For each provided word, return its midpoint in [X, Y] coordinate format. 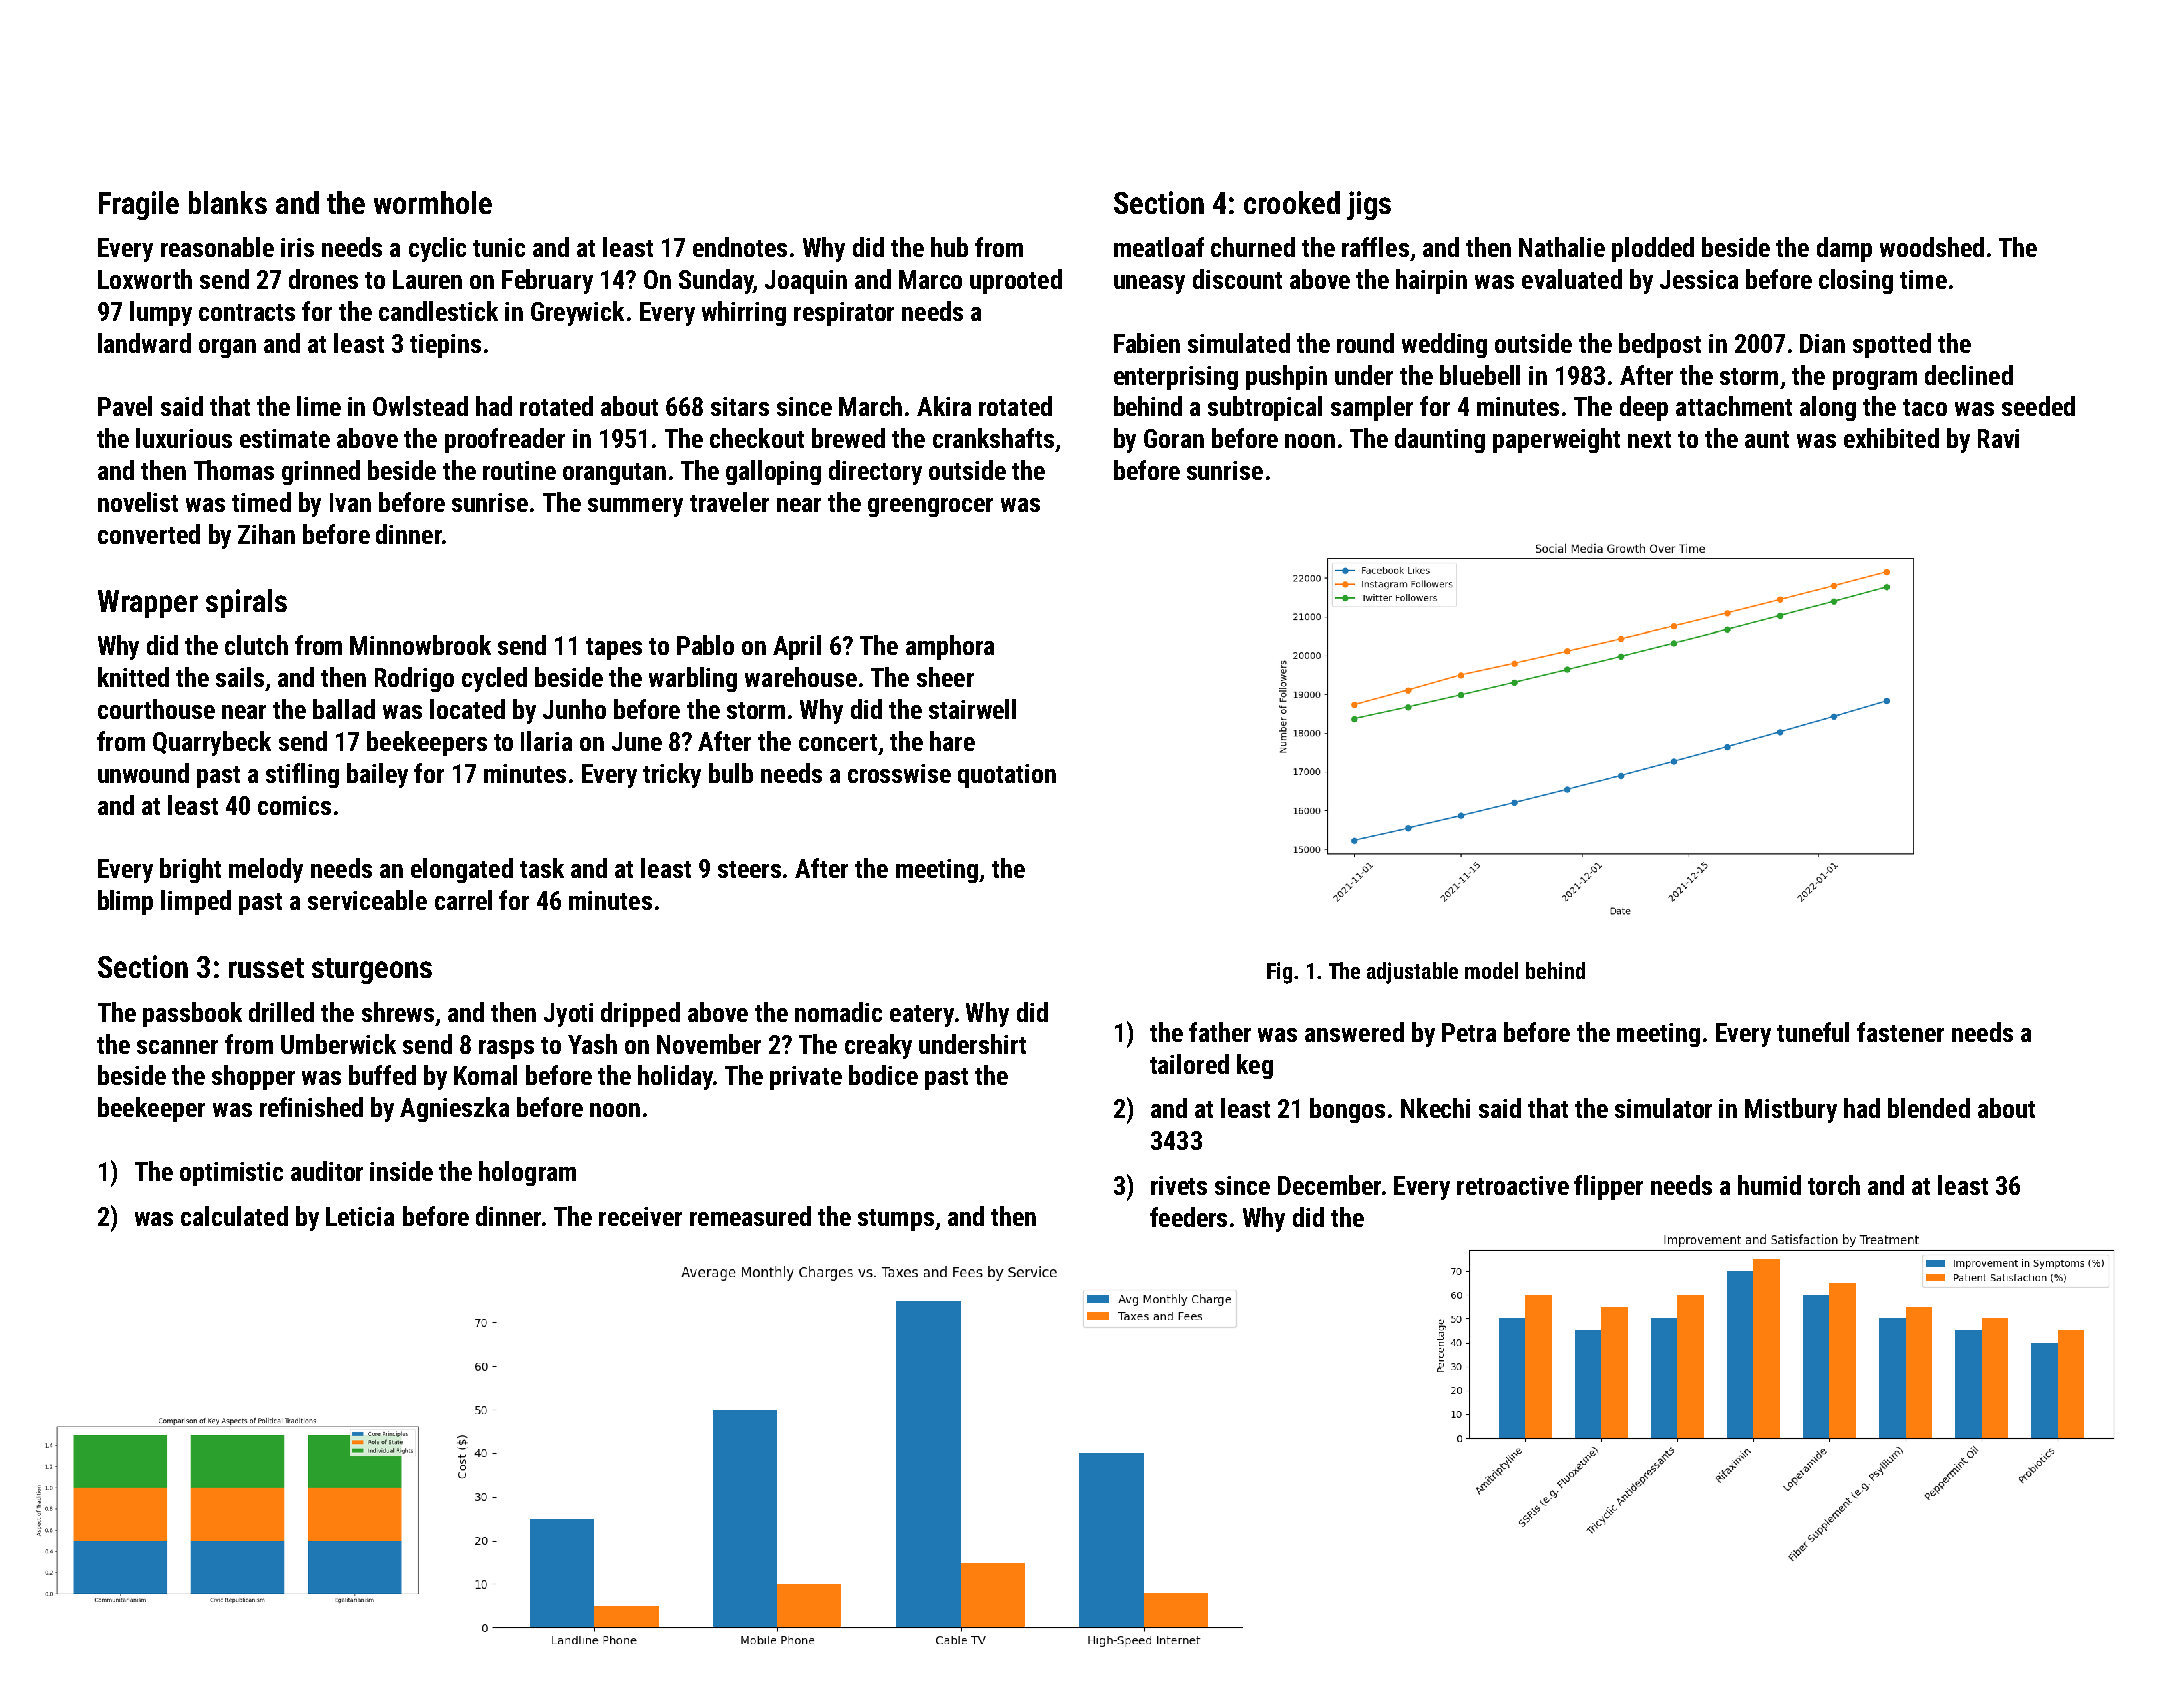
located [467, 709]
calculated [234, 1216]
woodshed [1932, 247]
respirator [844, 314]
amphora [950, 647]
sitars [740, 406]
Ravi [1998, 438]
